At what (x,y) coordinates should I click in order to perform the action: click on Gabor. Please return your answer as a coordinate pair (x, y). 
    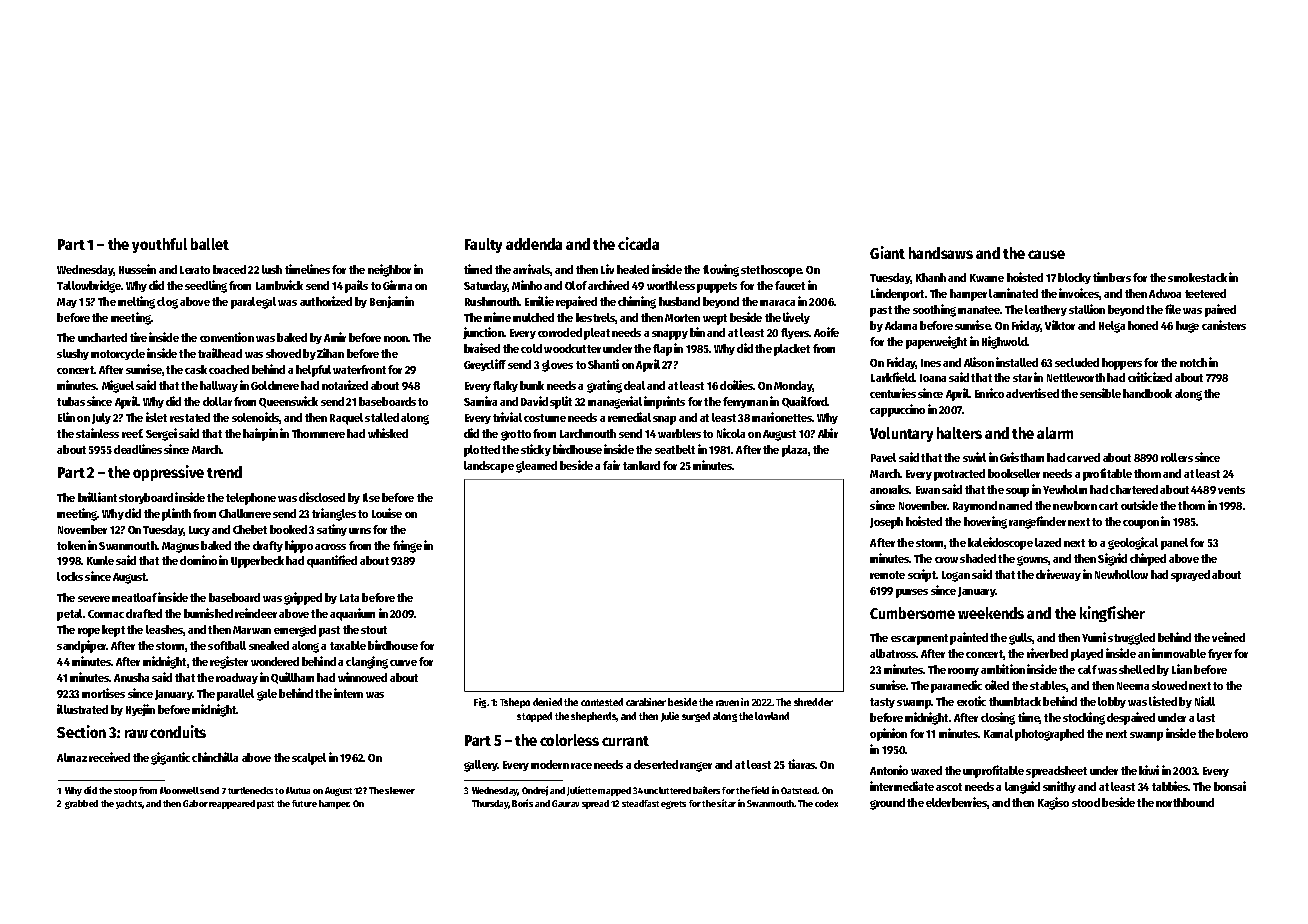
    Looking at the image, I should click on (195, 803).
